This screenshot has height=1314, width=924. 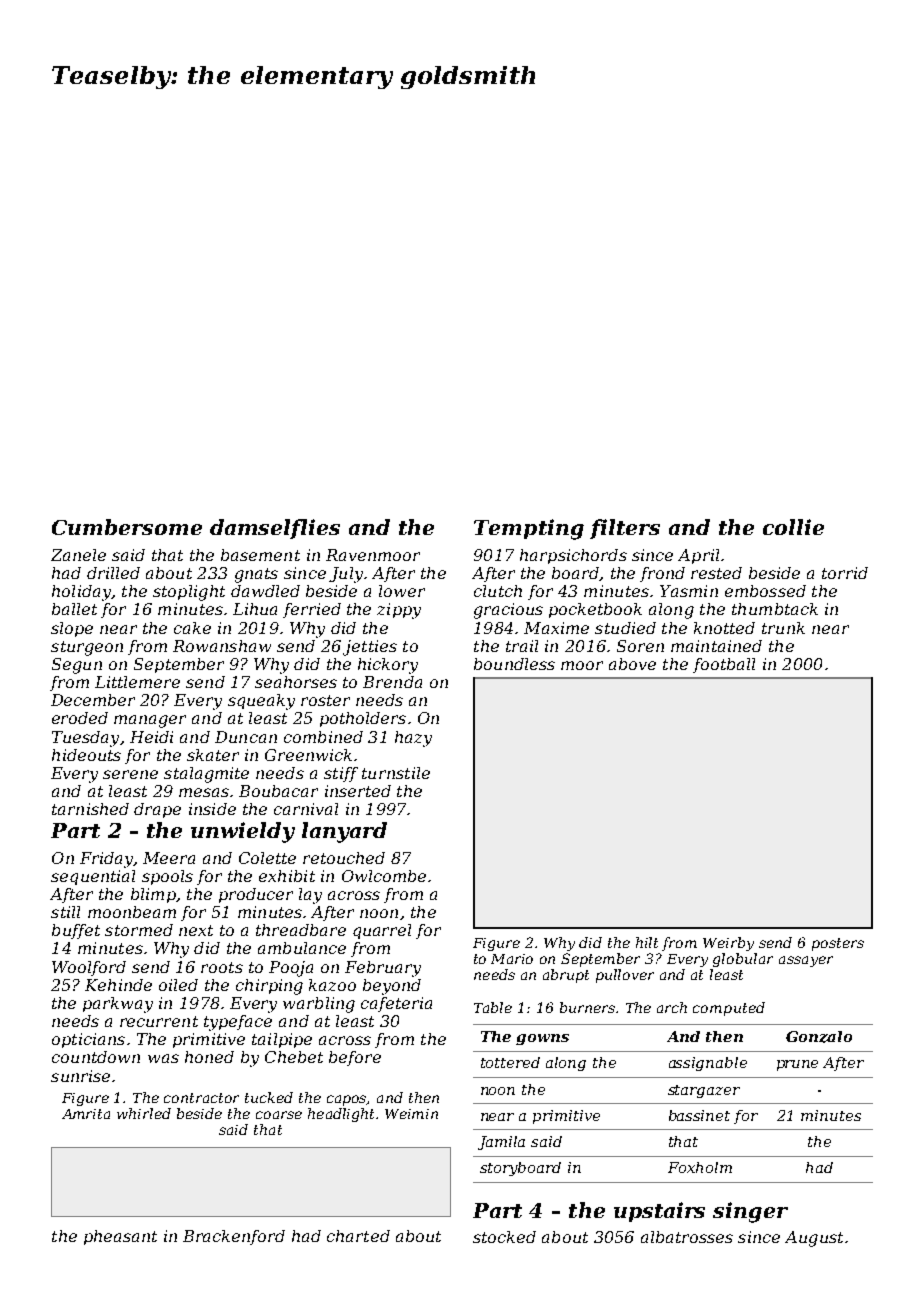 What do you see at coordinates (845, 573) in the screenshot?
I see `torrid` at bounding box center [845, 573].
